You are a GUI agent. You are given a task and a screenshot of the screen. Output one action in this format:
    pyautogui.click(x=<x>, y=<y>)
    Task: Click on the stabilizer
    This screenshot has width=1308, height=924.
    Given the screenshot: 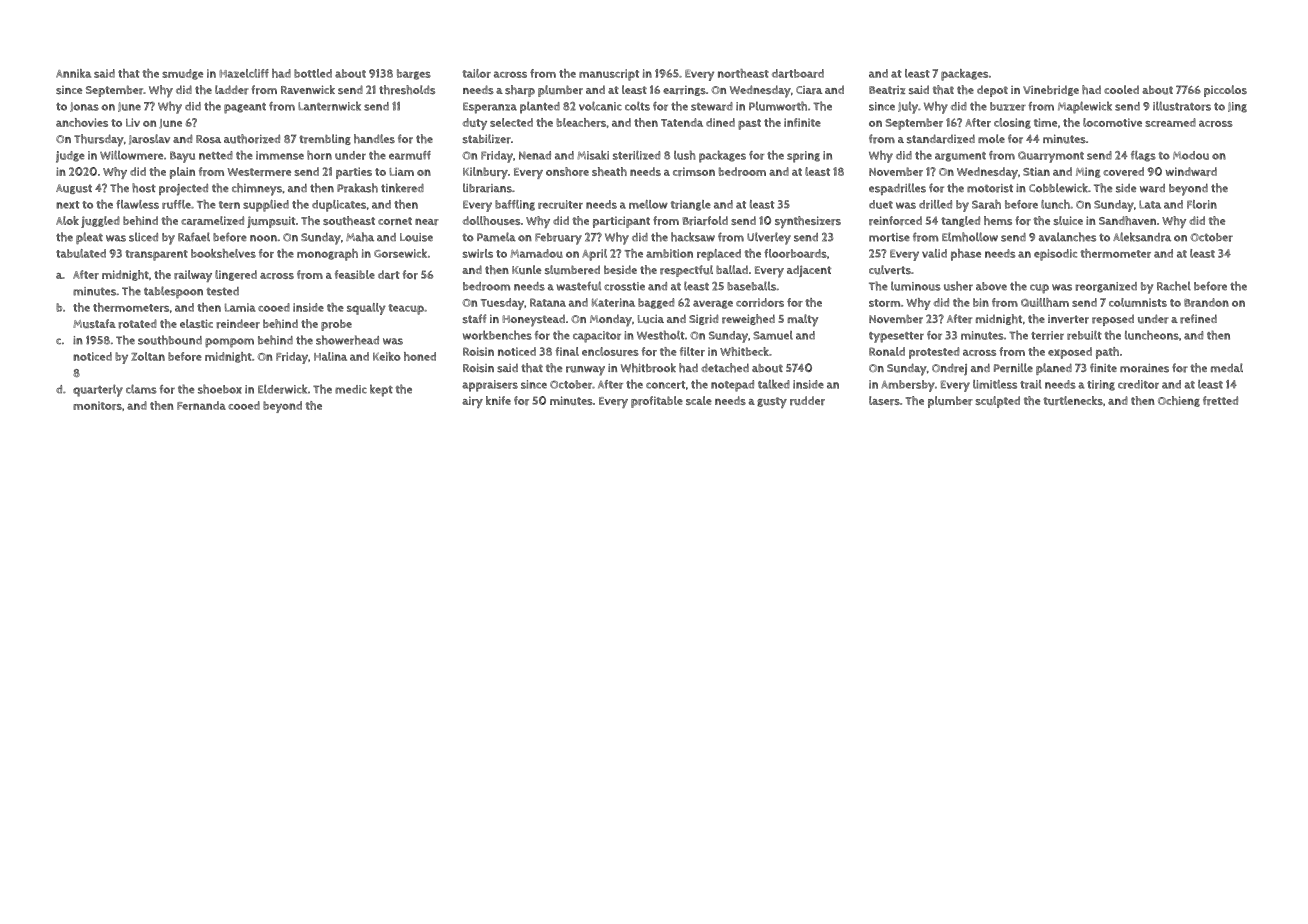 What is the action you would take?
    pyautogui.click(x=487, y=139)
